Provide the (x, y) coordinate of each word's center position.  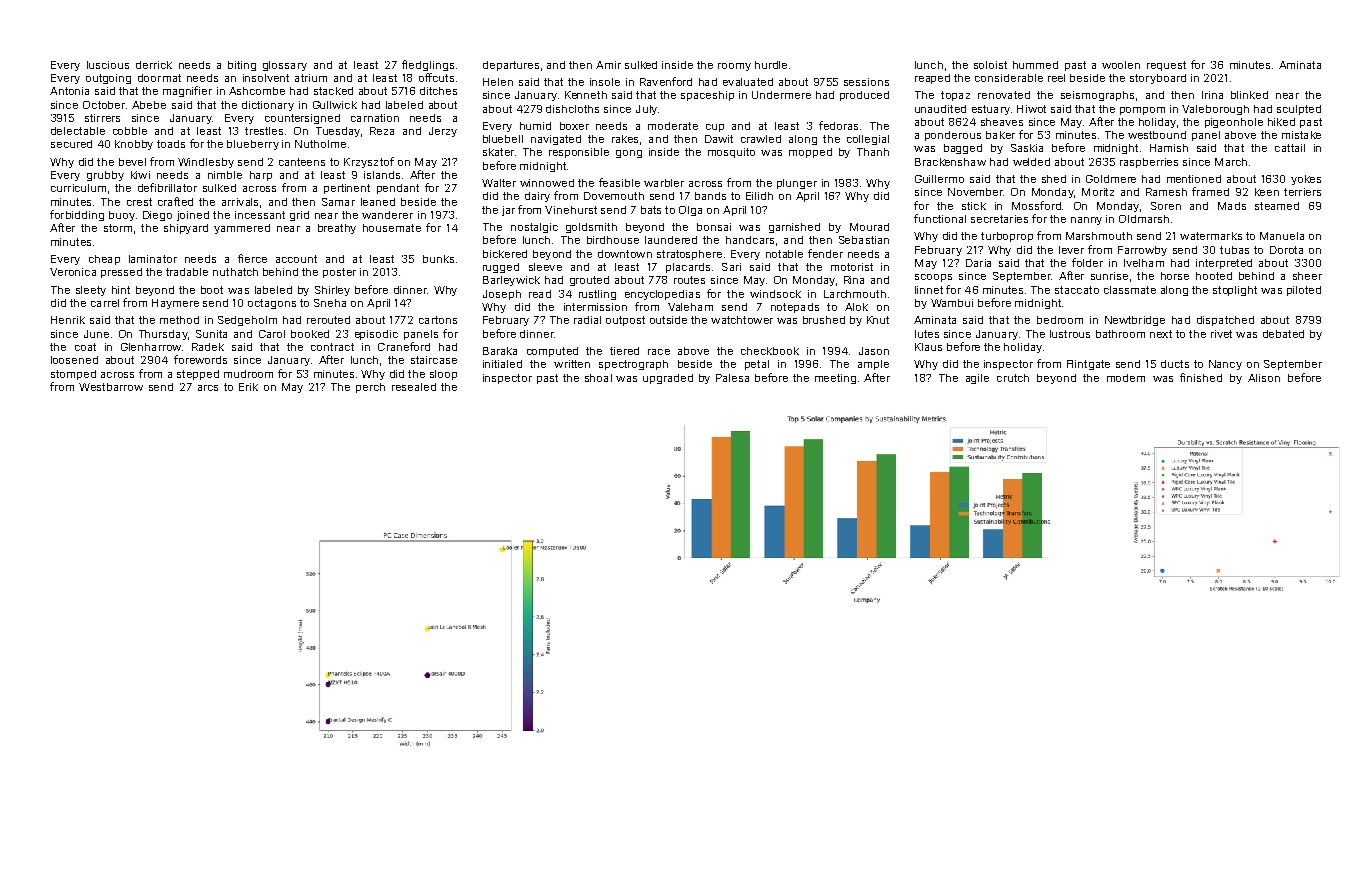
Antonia (69, 91)
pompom (1142, 111)
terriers (1302, 192)
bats (651, 210)
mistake (1301, 135)
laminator (153, 259)
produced (864, 96)
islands (382, 175)
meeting (835, 379)
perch (370, 388)
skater (498, 152)
